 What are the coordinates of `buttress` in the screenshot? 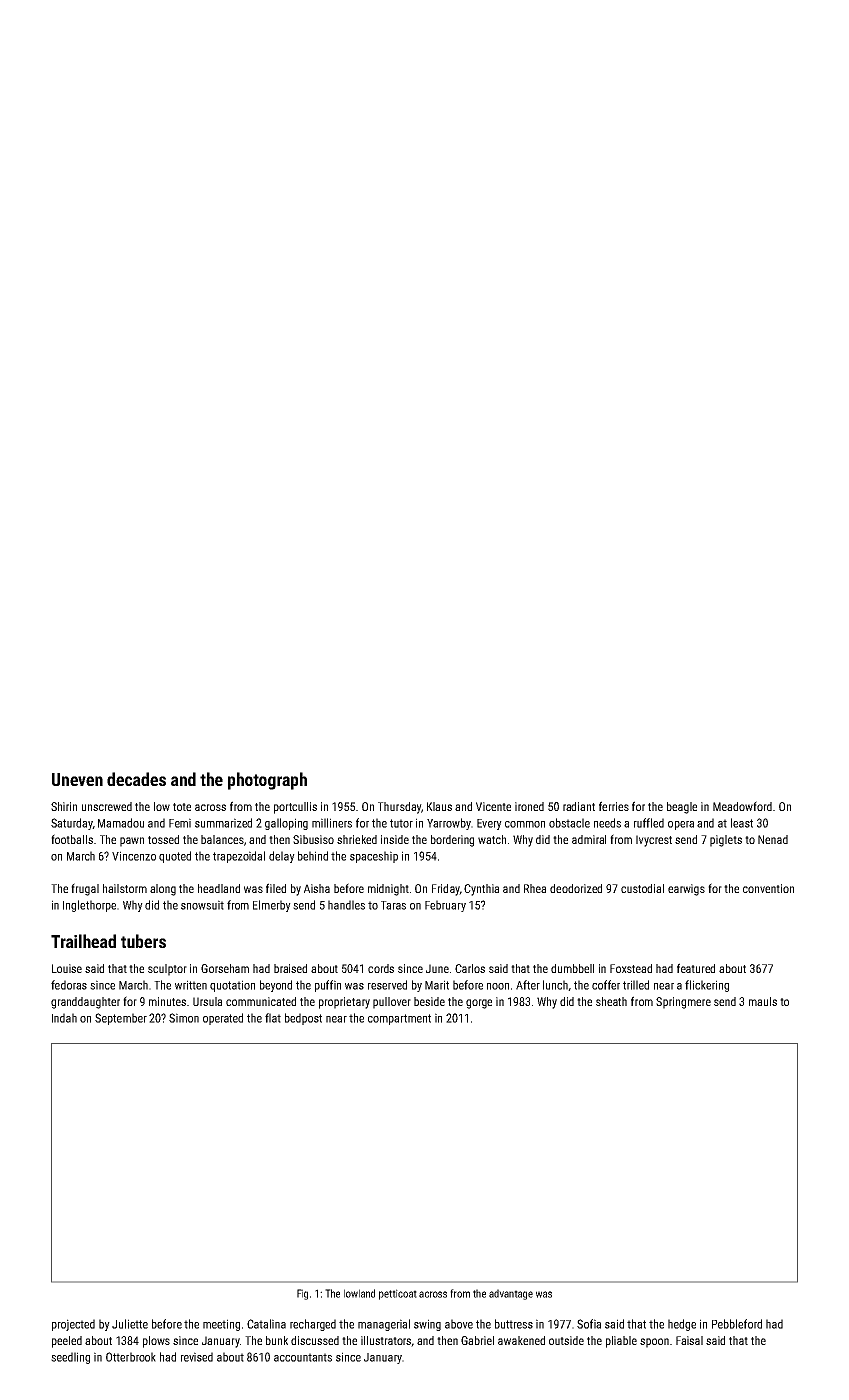 It's located at (514, 1324).
